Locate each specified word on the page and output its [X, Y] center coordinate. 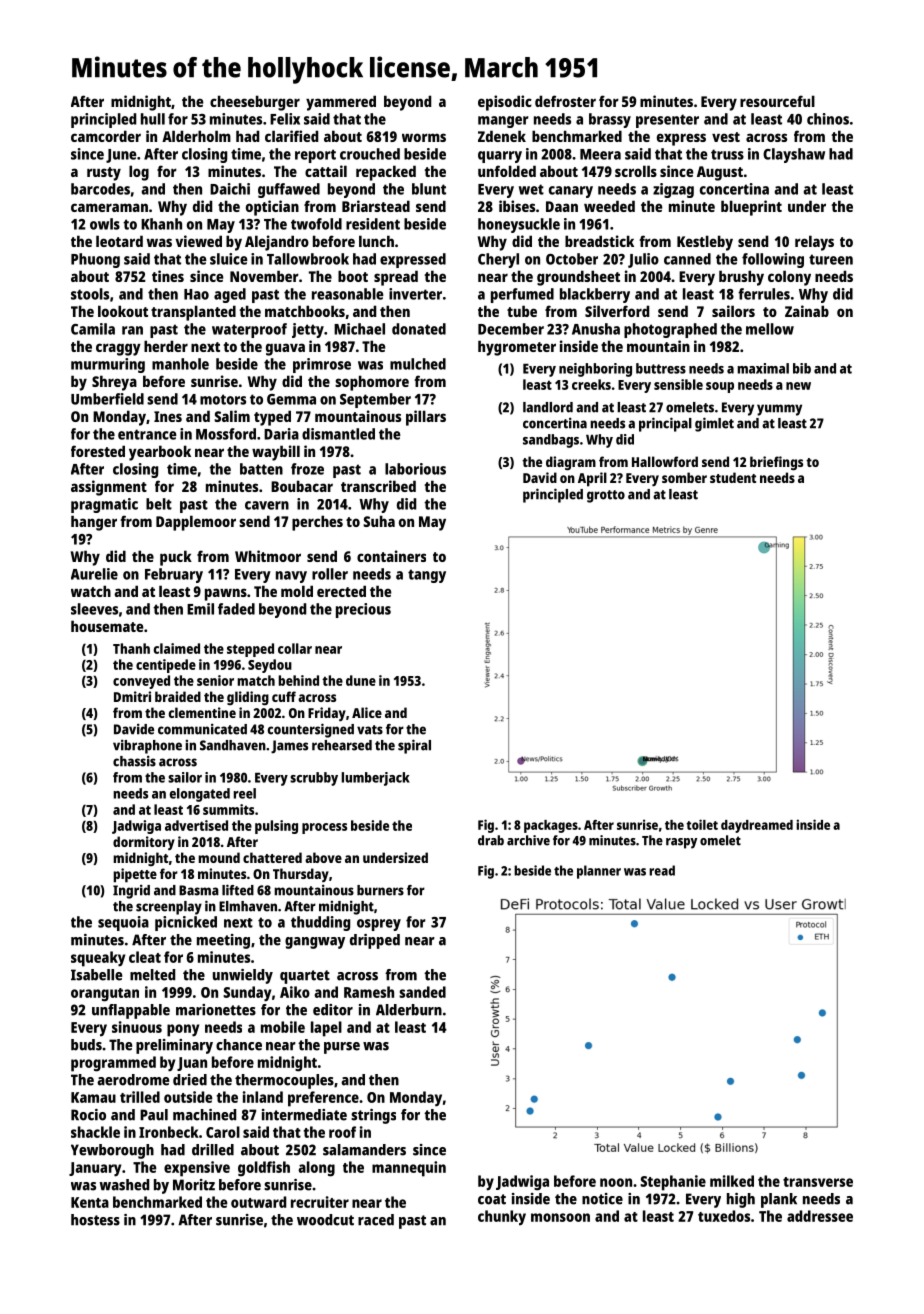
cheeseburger [255, 103]
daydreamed [757, 826]
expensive [197, 1169]
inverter [415, 294]
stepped [250, 650]
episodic [505, 103]
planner [599, 872]
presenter [667, 121]
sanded [422, 992]
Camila [93, 329]
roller [330, 574]
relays [814, 243]
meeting [223, 941]
